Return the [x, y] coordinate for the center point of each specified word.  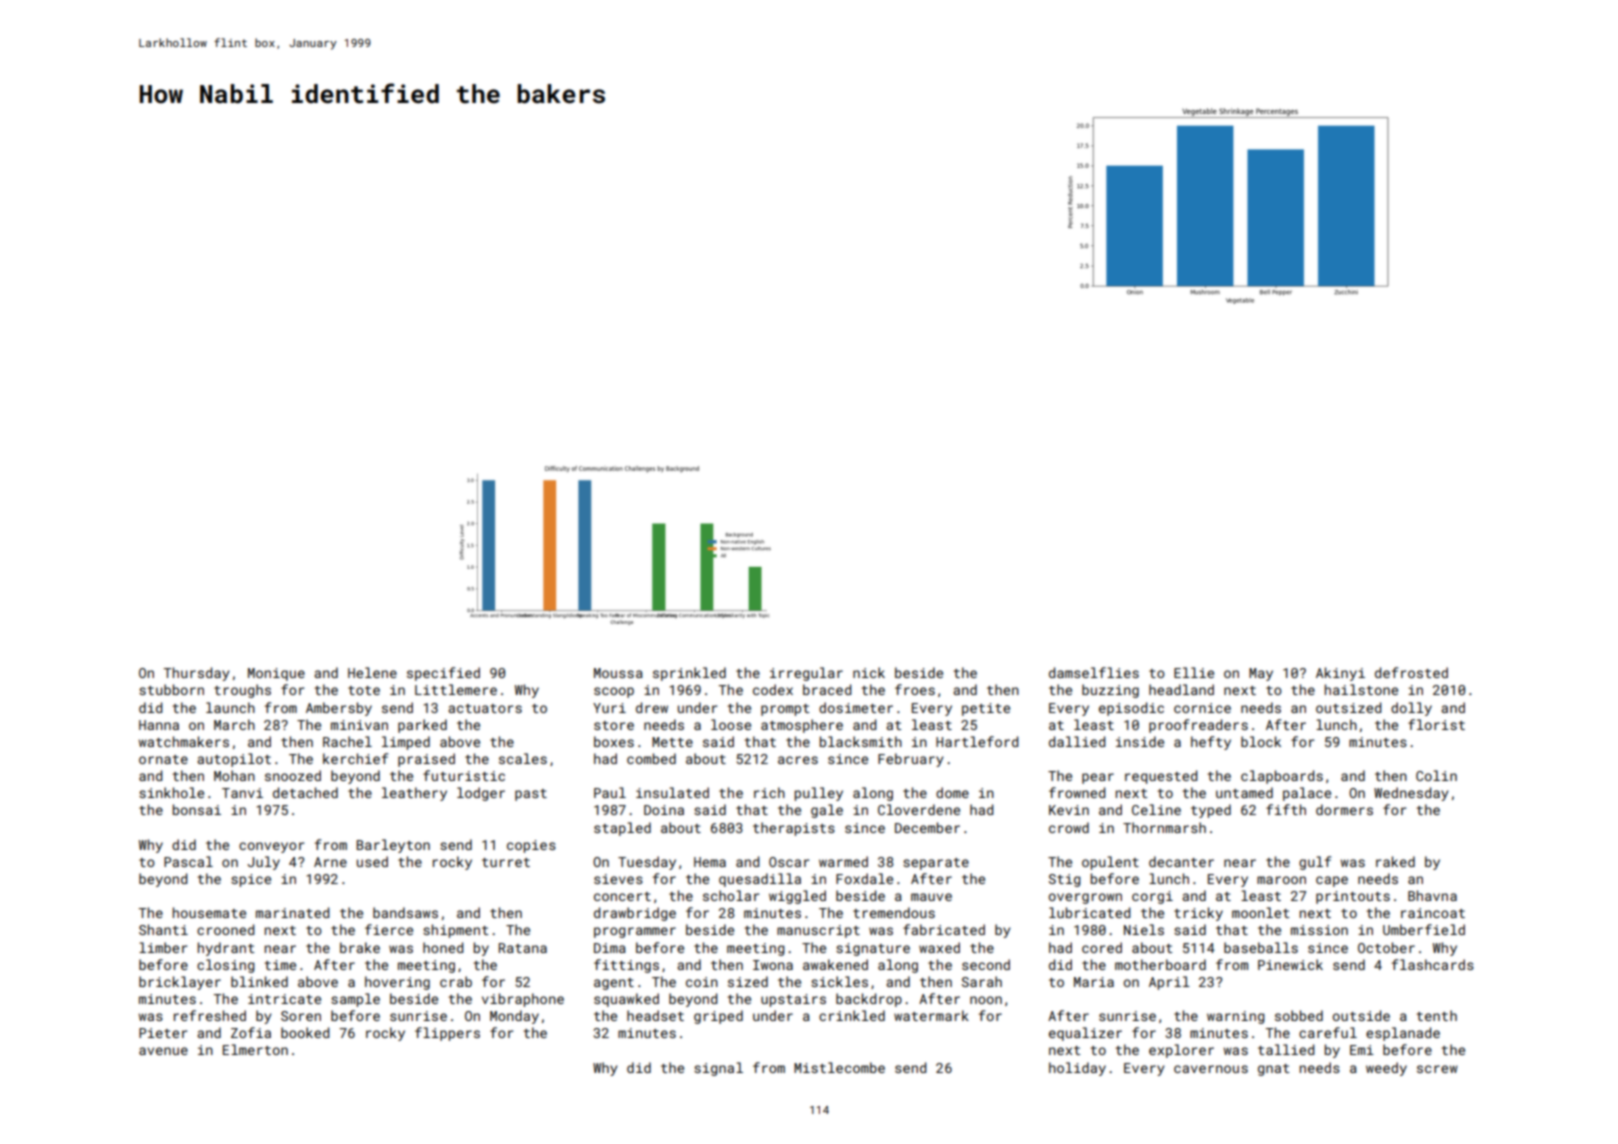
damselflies [1094, 672]
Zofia [251, 1032]
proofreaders [1198, 726]
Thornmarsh [1164, 827]
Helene [372, 672]
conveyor [271, 847]
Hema [710, 862]
